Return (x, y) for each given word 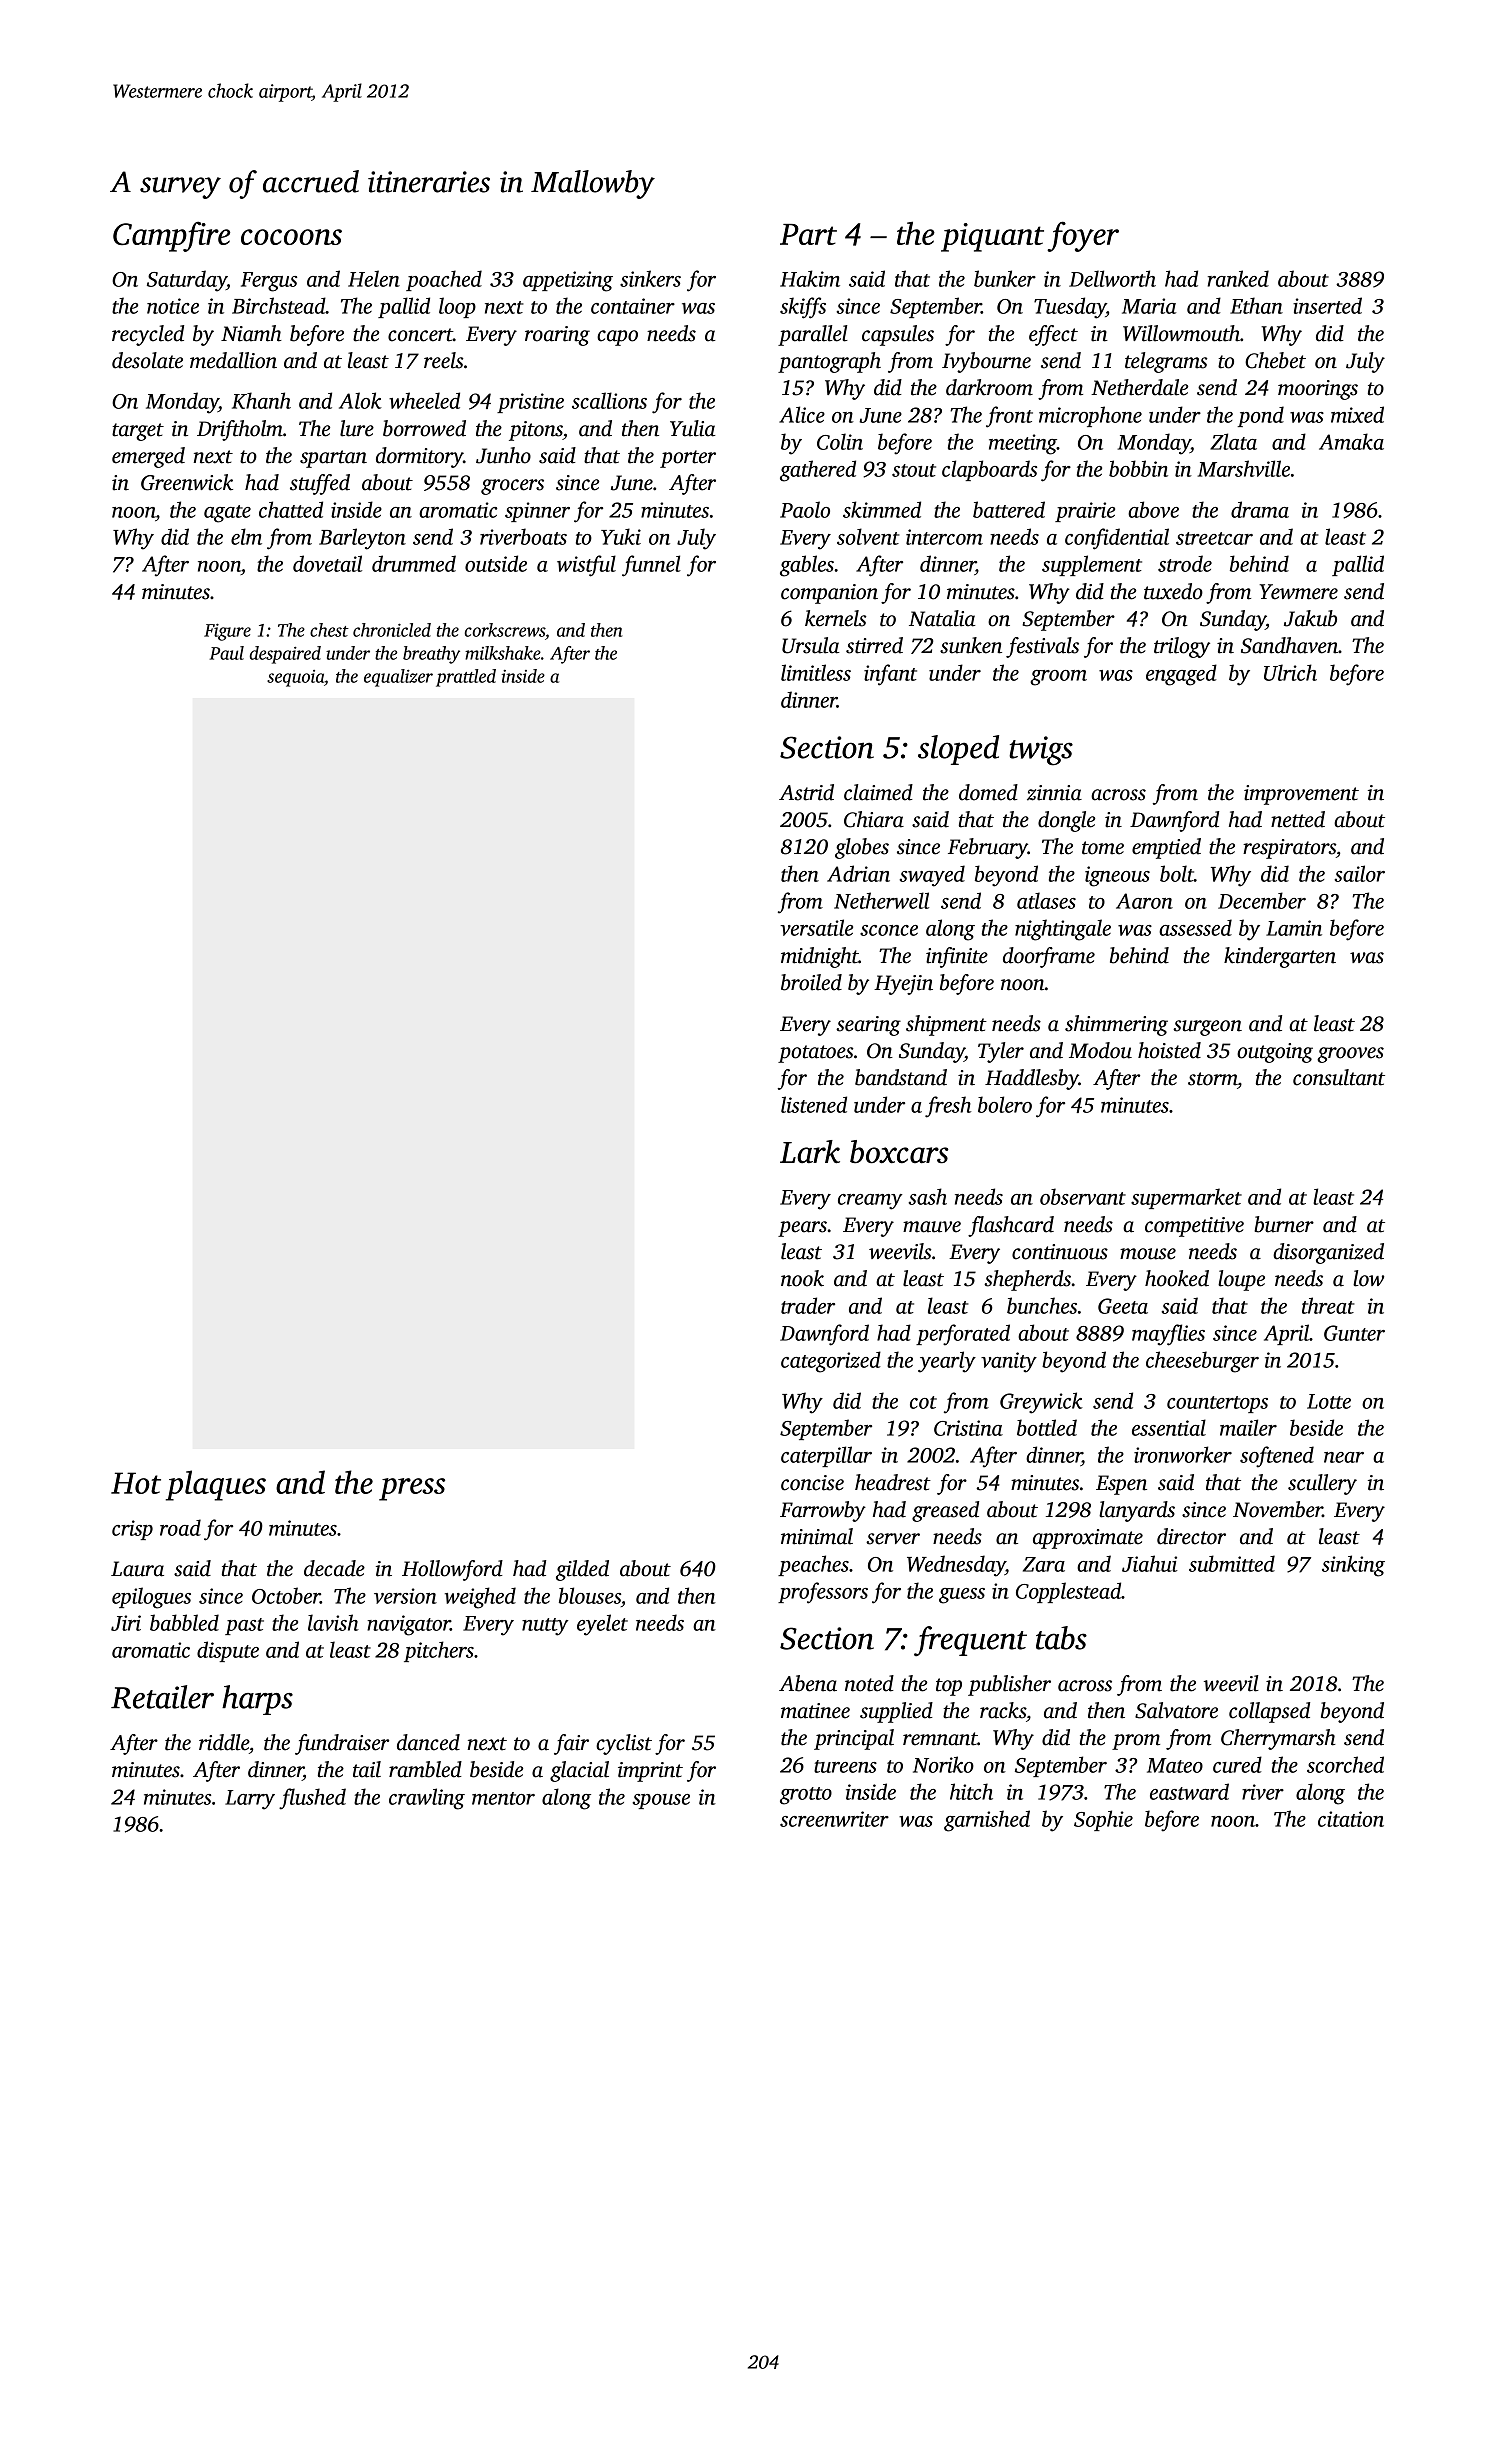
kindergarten (1280, 957)
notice (173, 306)
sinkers (650, 278)
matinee (815, 1711)
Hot (136, 1483)
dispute (228, 1651)
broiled (811, 982)
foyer (1083, 236)
